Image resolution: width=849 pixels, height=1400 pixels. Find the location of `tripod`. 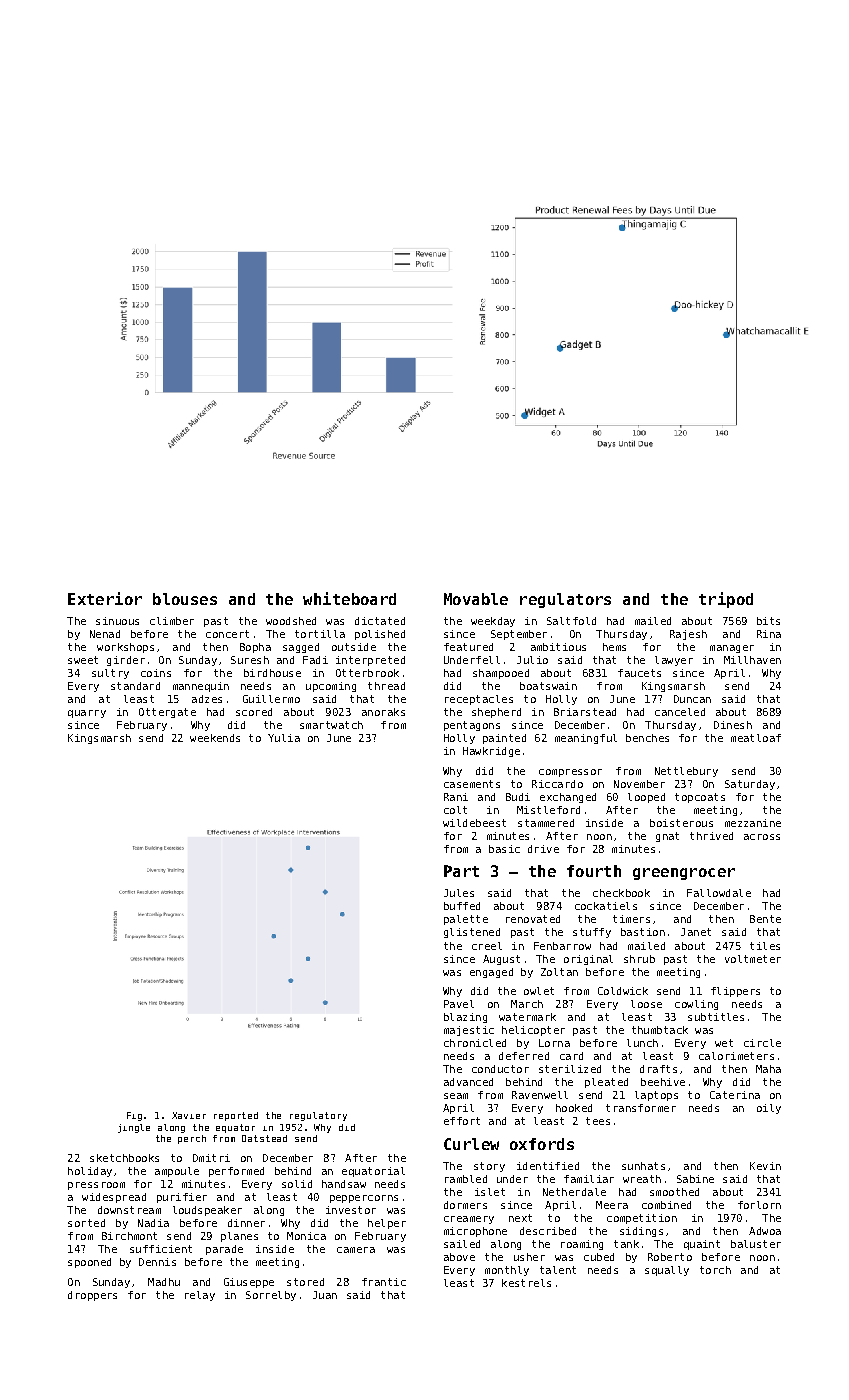

tripod is located at coordinates (726, 600).
